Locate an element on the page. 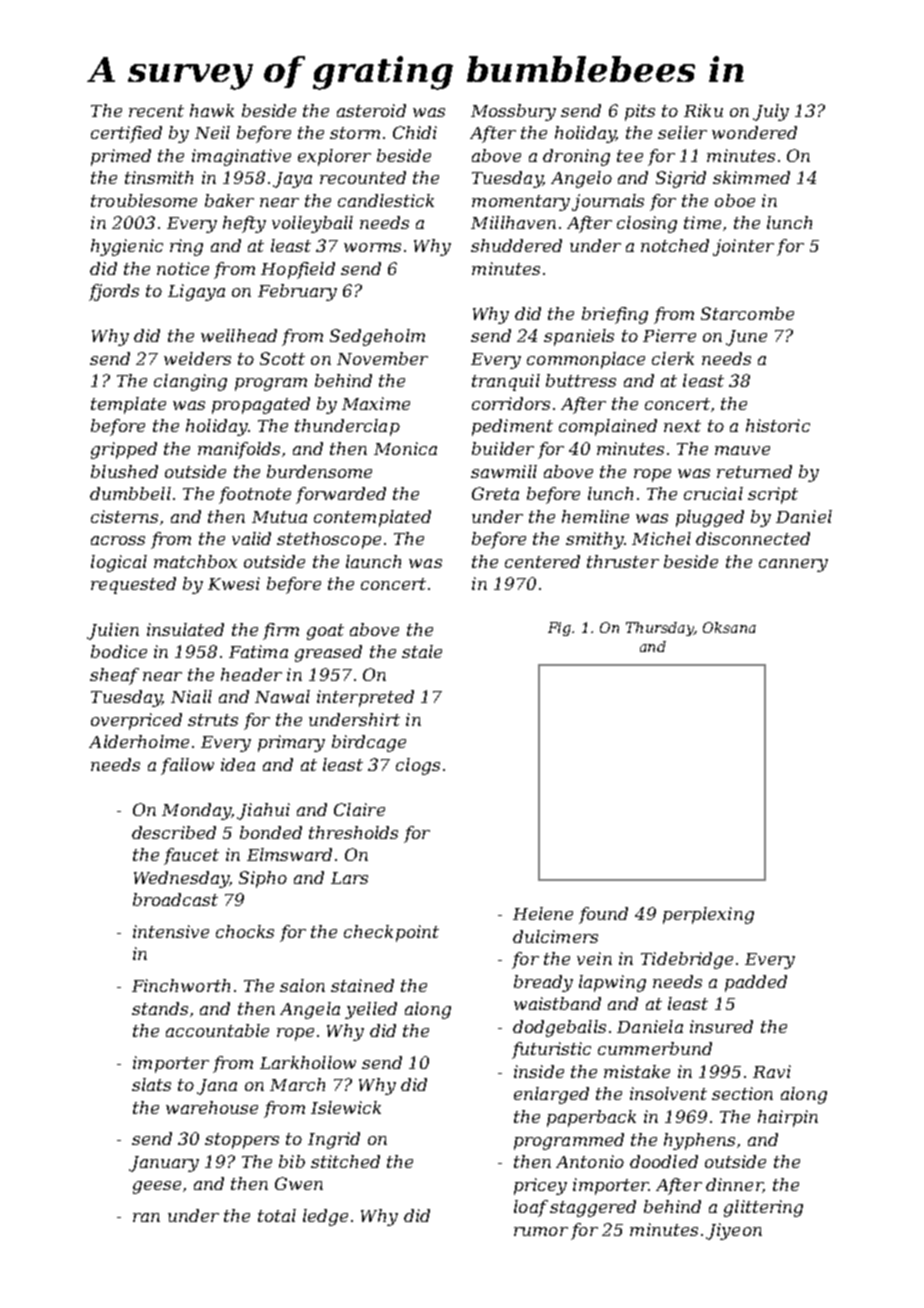 The image size is (924, 1308). perplexing is located at coordinates (708, 915).
